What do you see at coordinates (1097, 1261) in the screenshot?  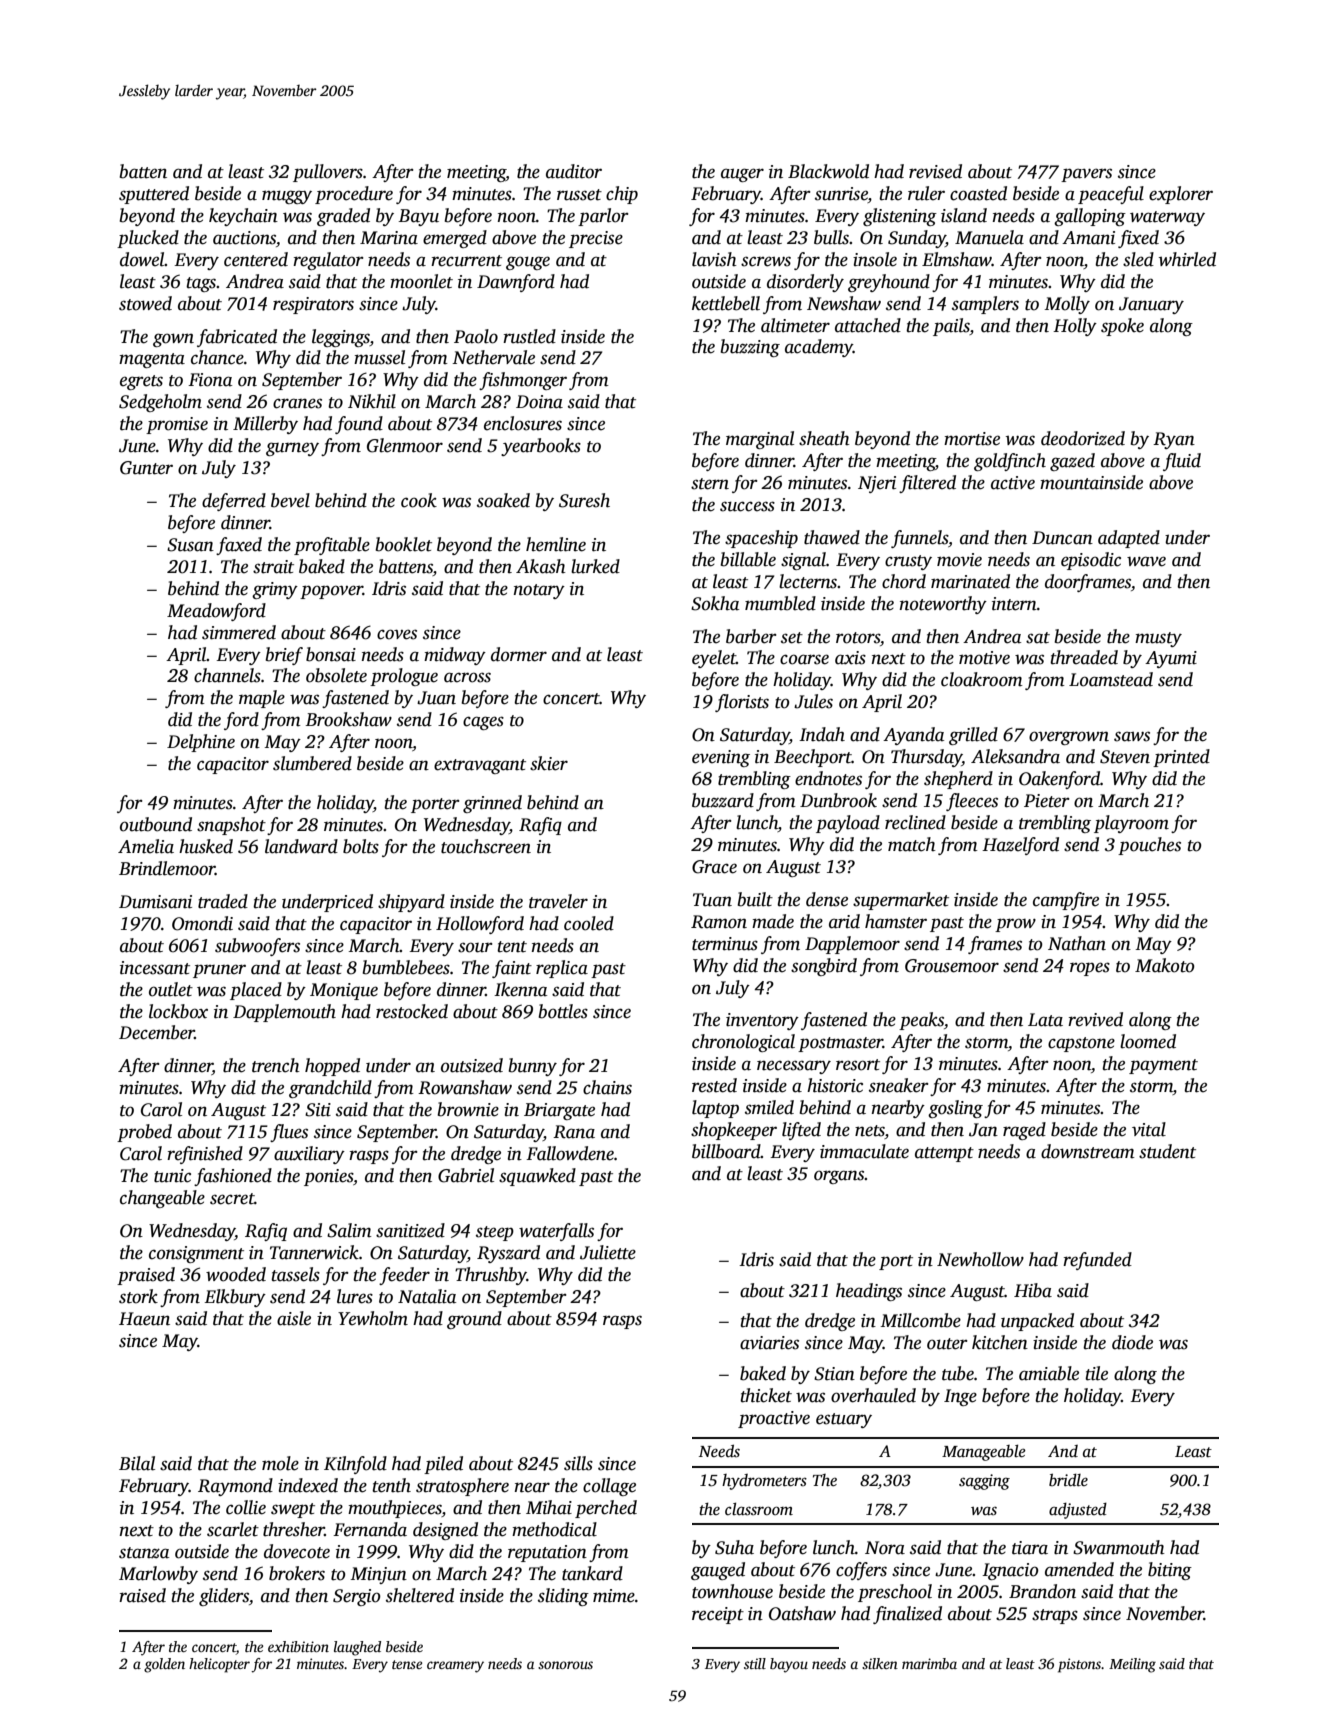 I see `refunded` at bounding box center [1097, 1261].
